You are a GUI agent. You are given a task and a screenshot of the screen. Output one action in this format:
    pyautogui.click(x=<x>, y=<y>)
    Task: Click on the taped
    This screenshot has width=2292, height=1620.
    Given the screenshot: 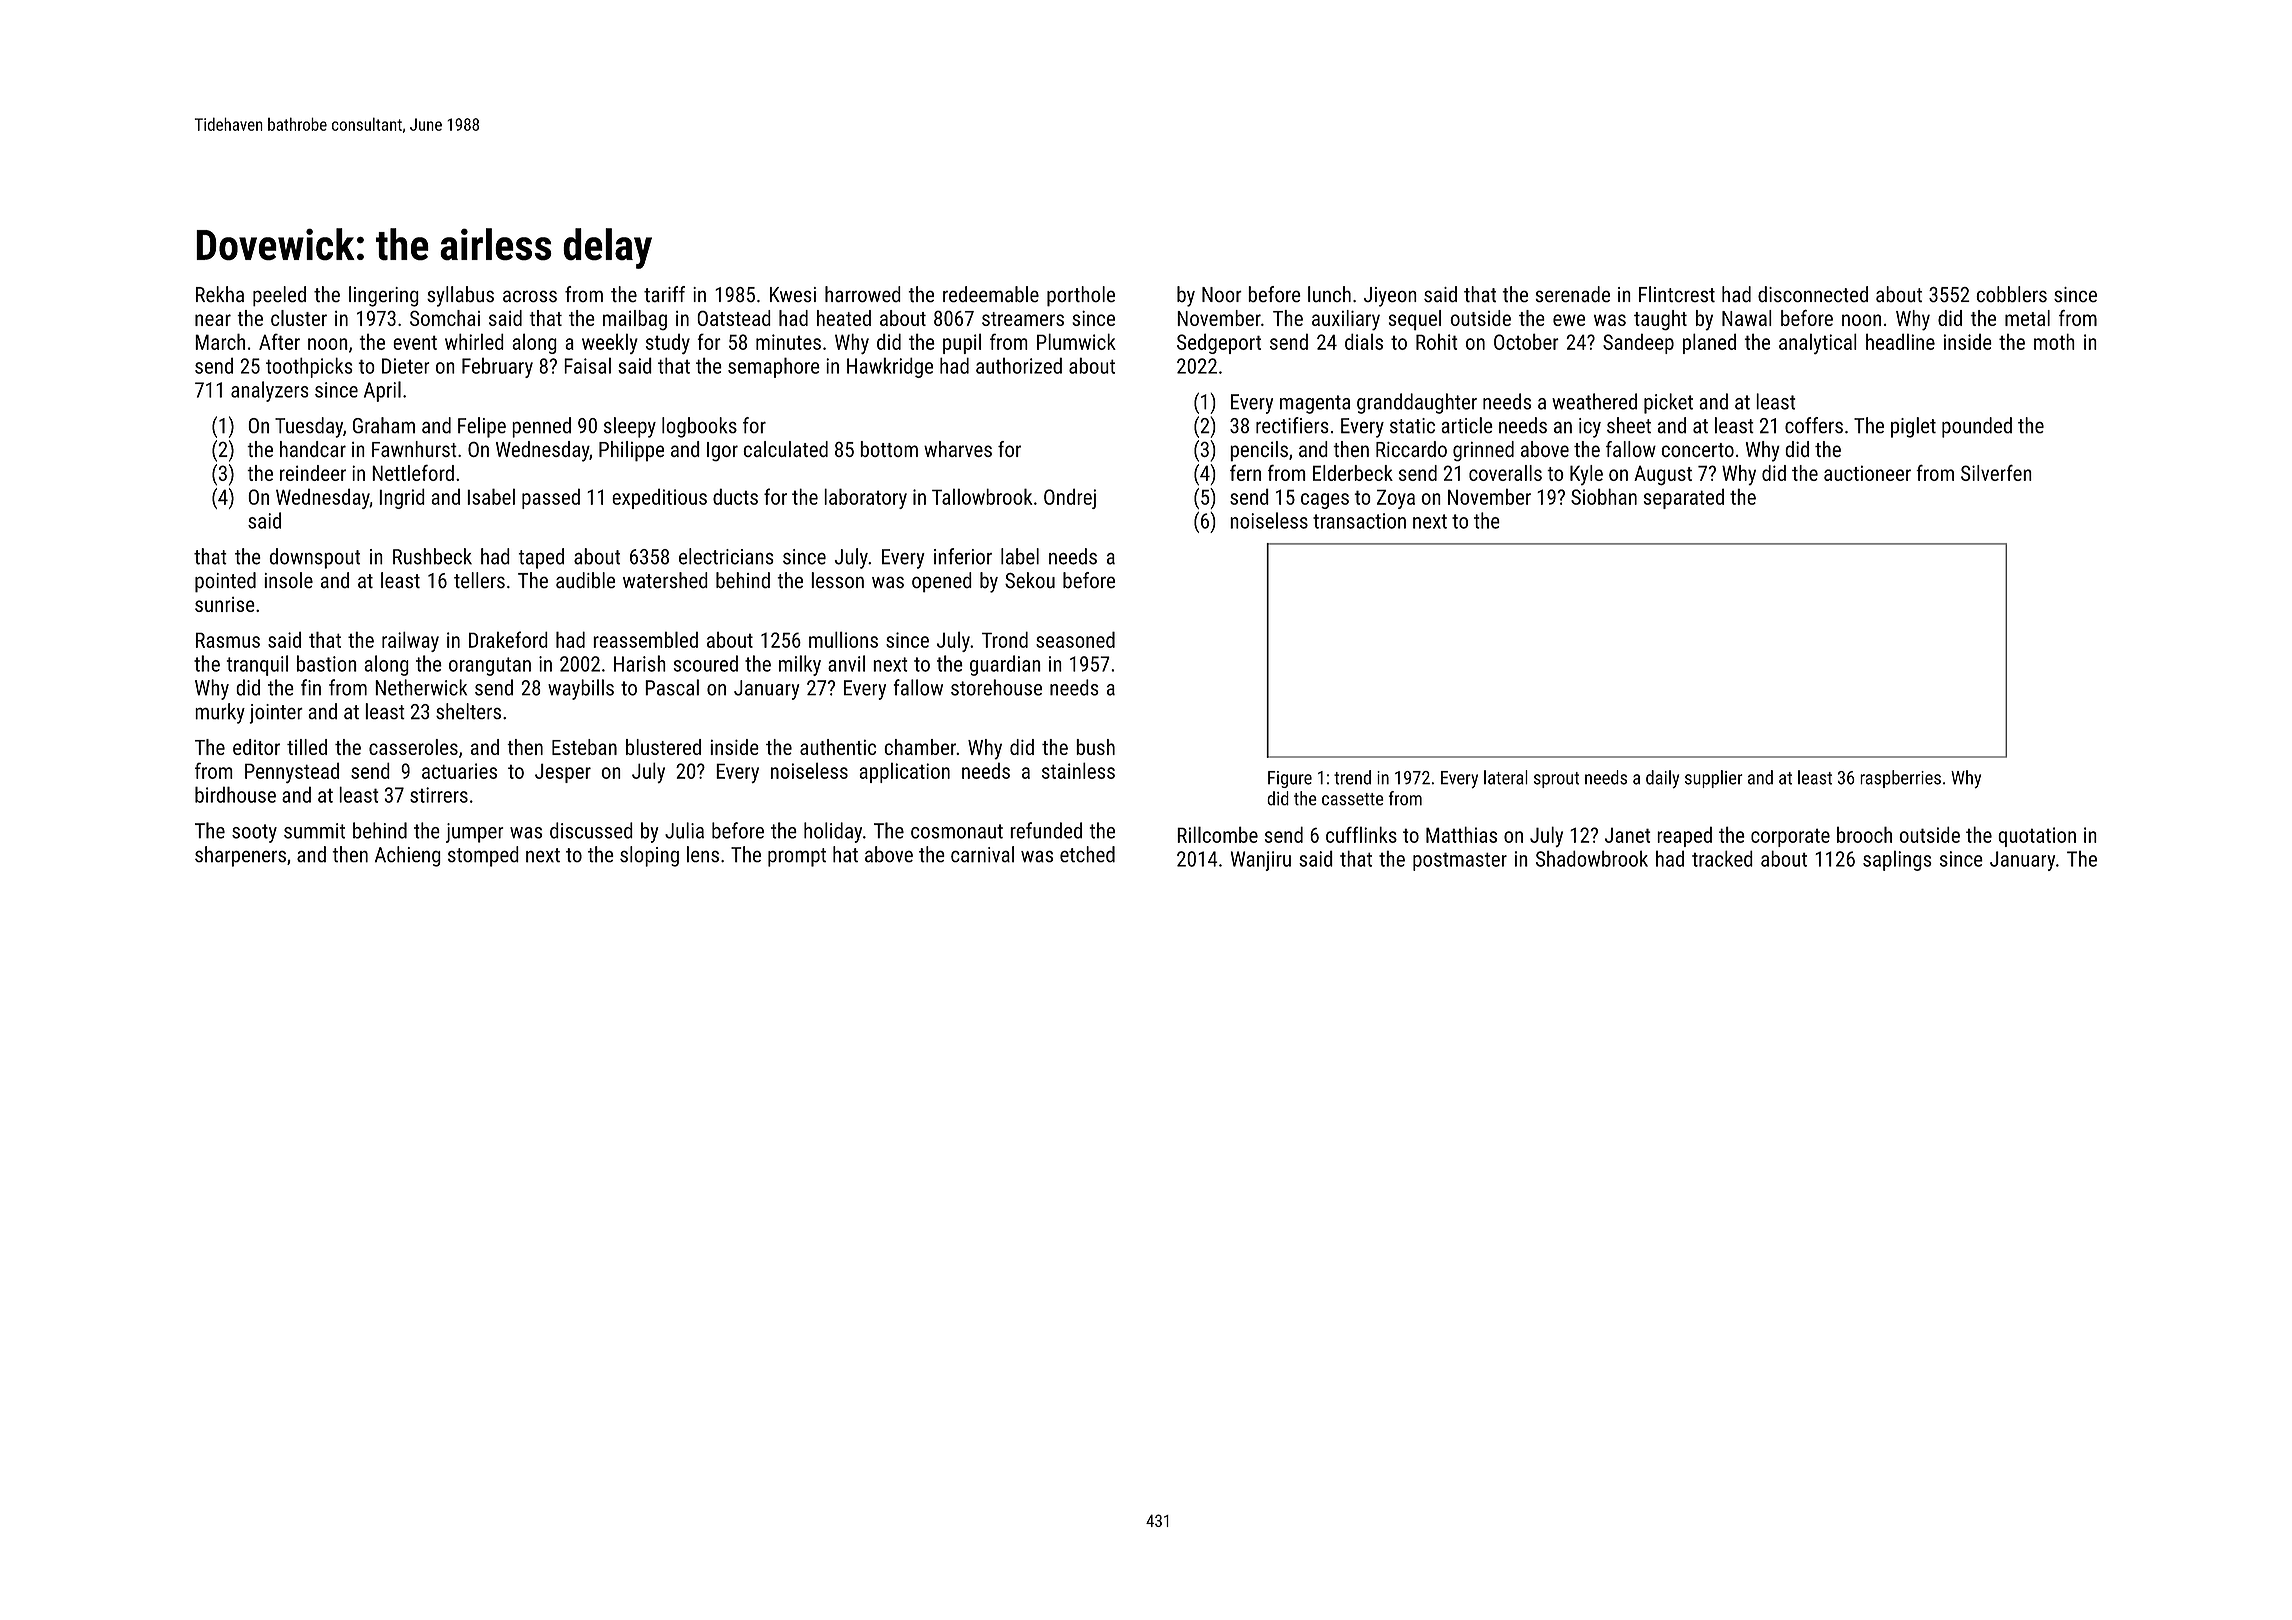 What is the action you would take?
    pyautogui.click(x=541, y=558)
